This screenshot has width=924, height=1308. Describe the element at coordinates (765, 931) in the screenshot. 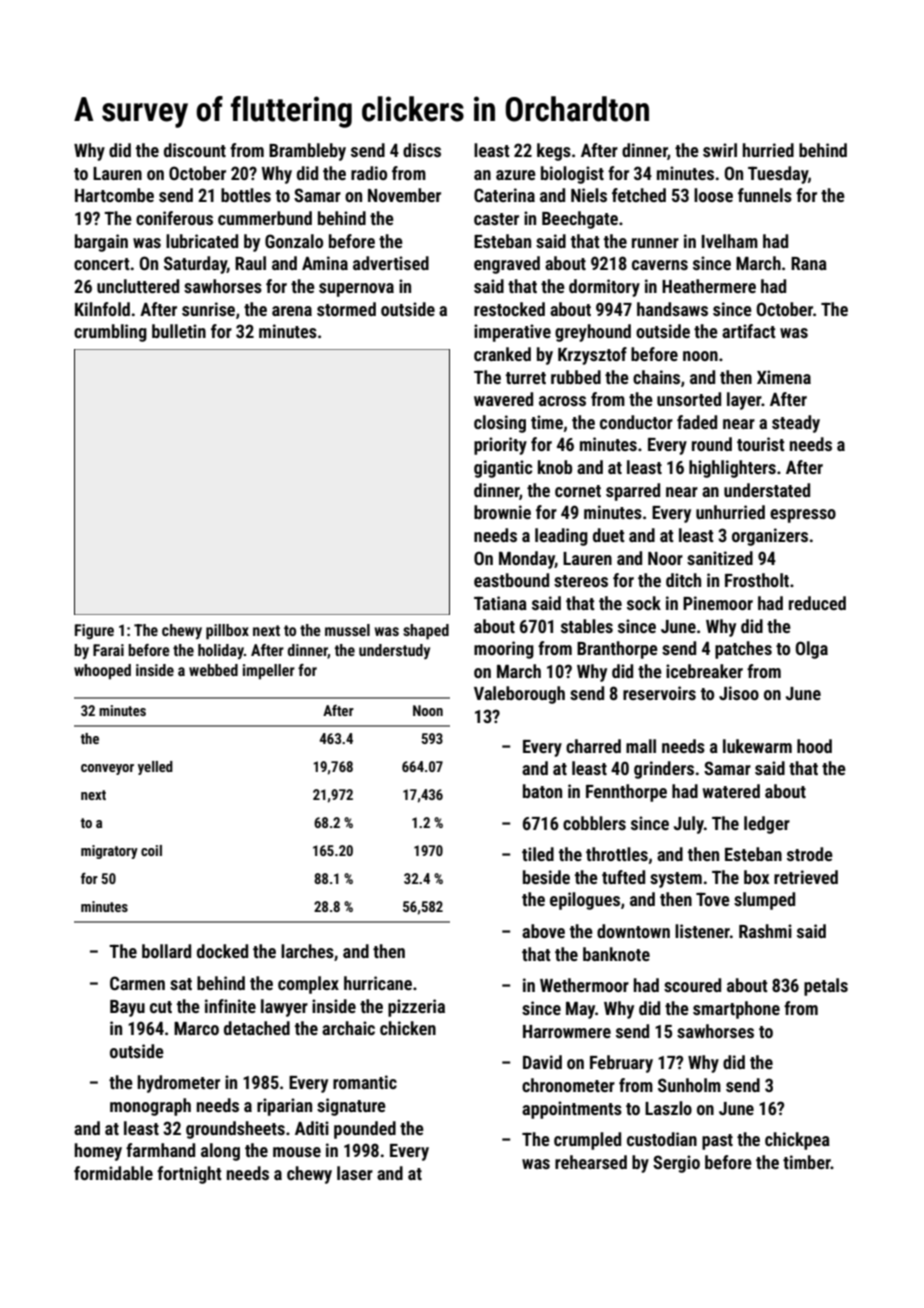

I see `Rashmi` at that location.
